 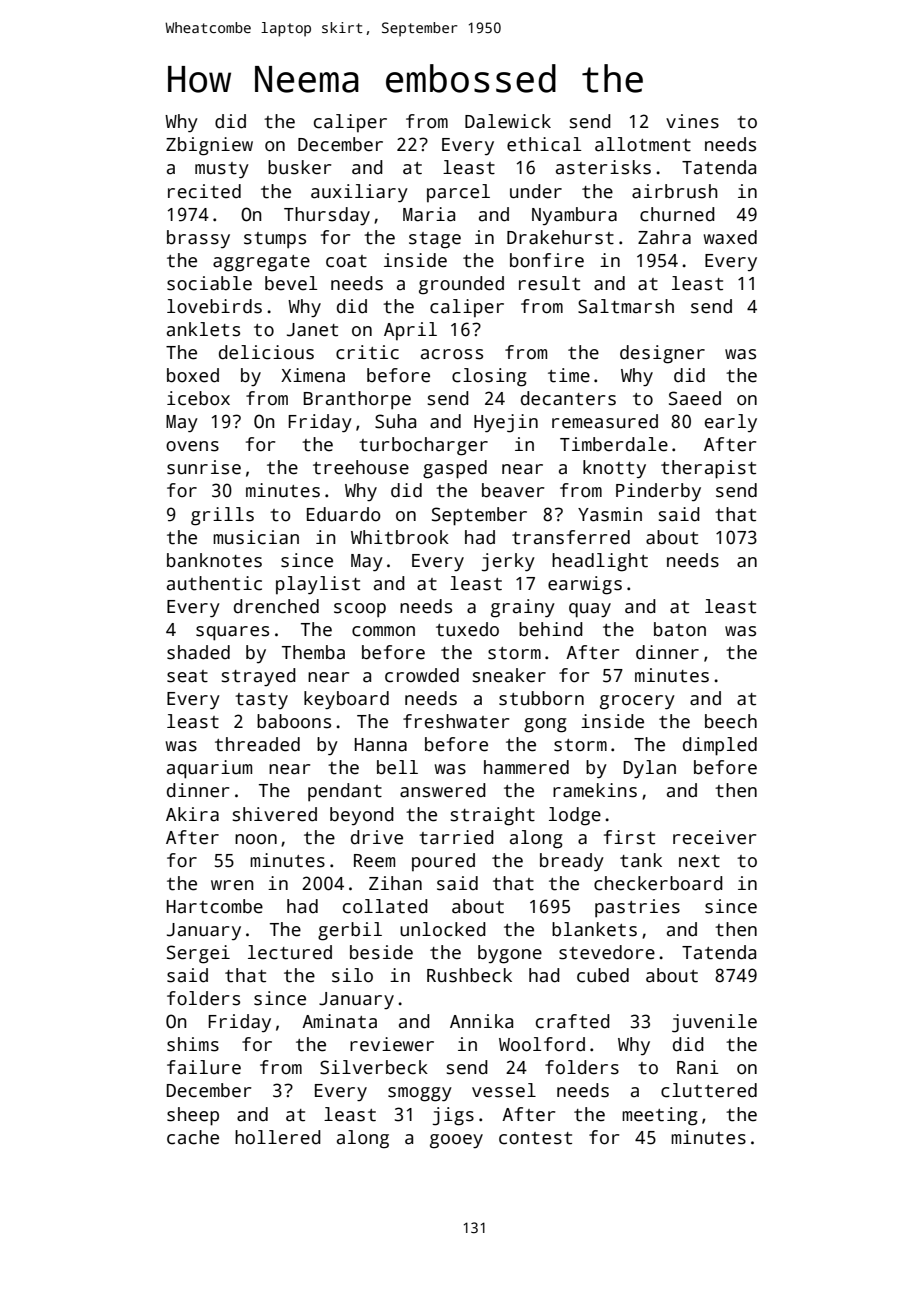 What do you see at coordinates (291, 283) in the page?
I see `bevel` at bounding box center [291, 283].
